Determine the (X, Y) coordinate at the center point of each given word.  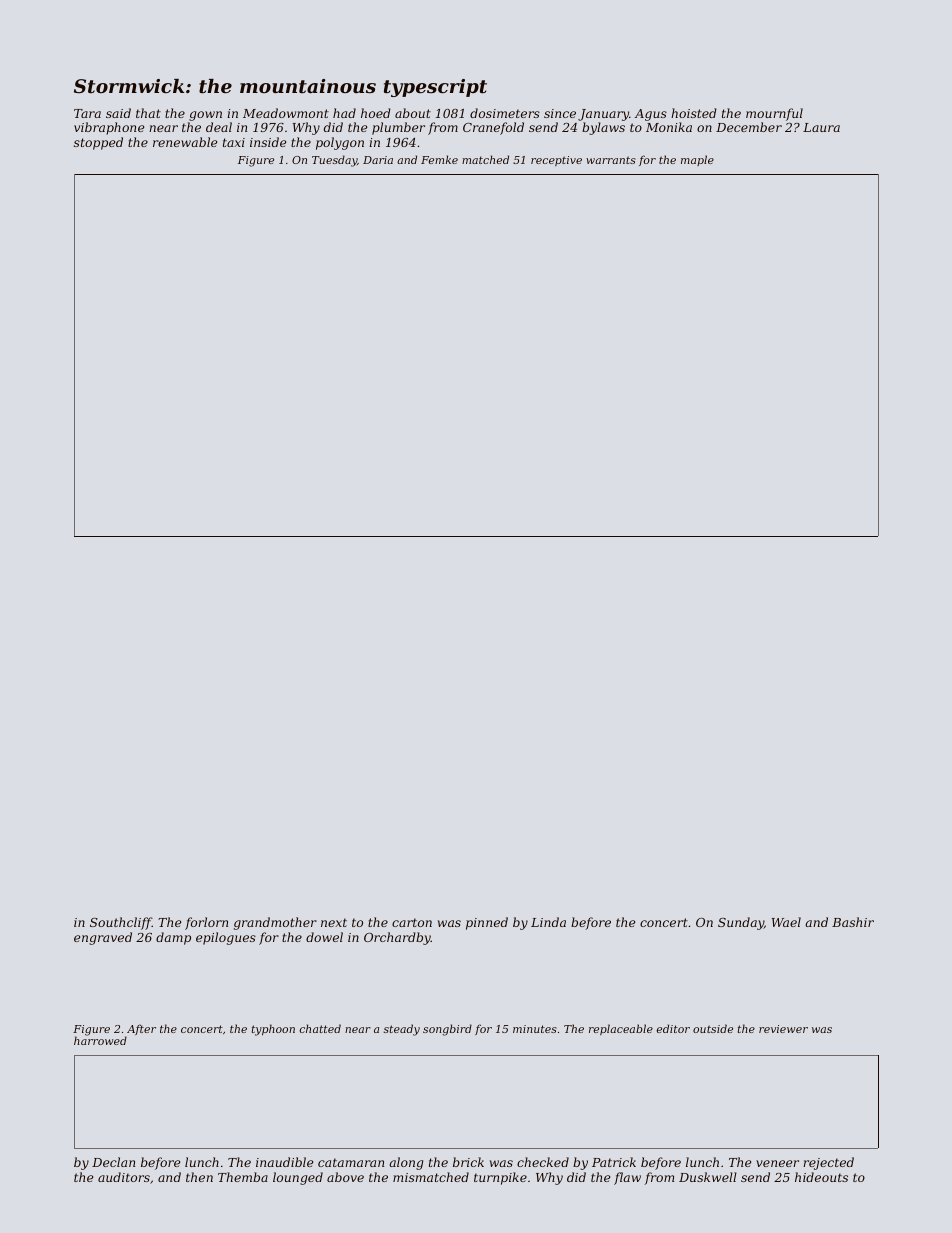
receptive (556, 161)
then (199, 1177)
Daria (378, 160)
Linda (548, 922)
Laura (821, 127)
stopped (98, 143)
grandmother (275, 923)
